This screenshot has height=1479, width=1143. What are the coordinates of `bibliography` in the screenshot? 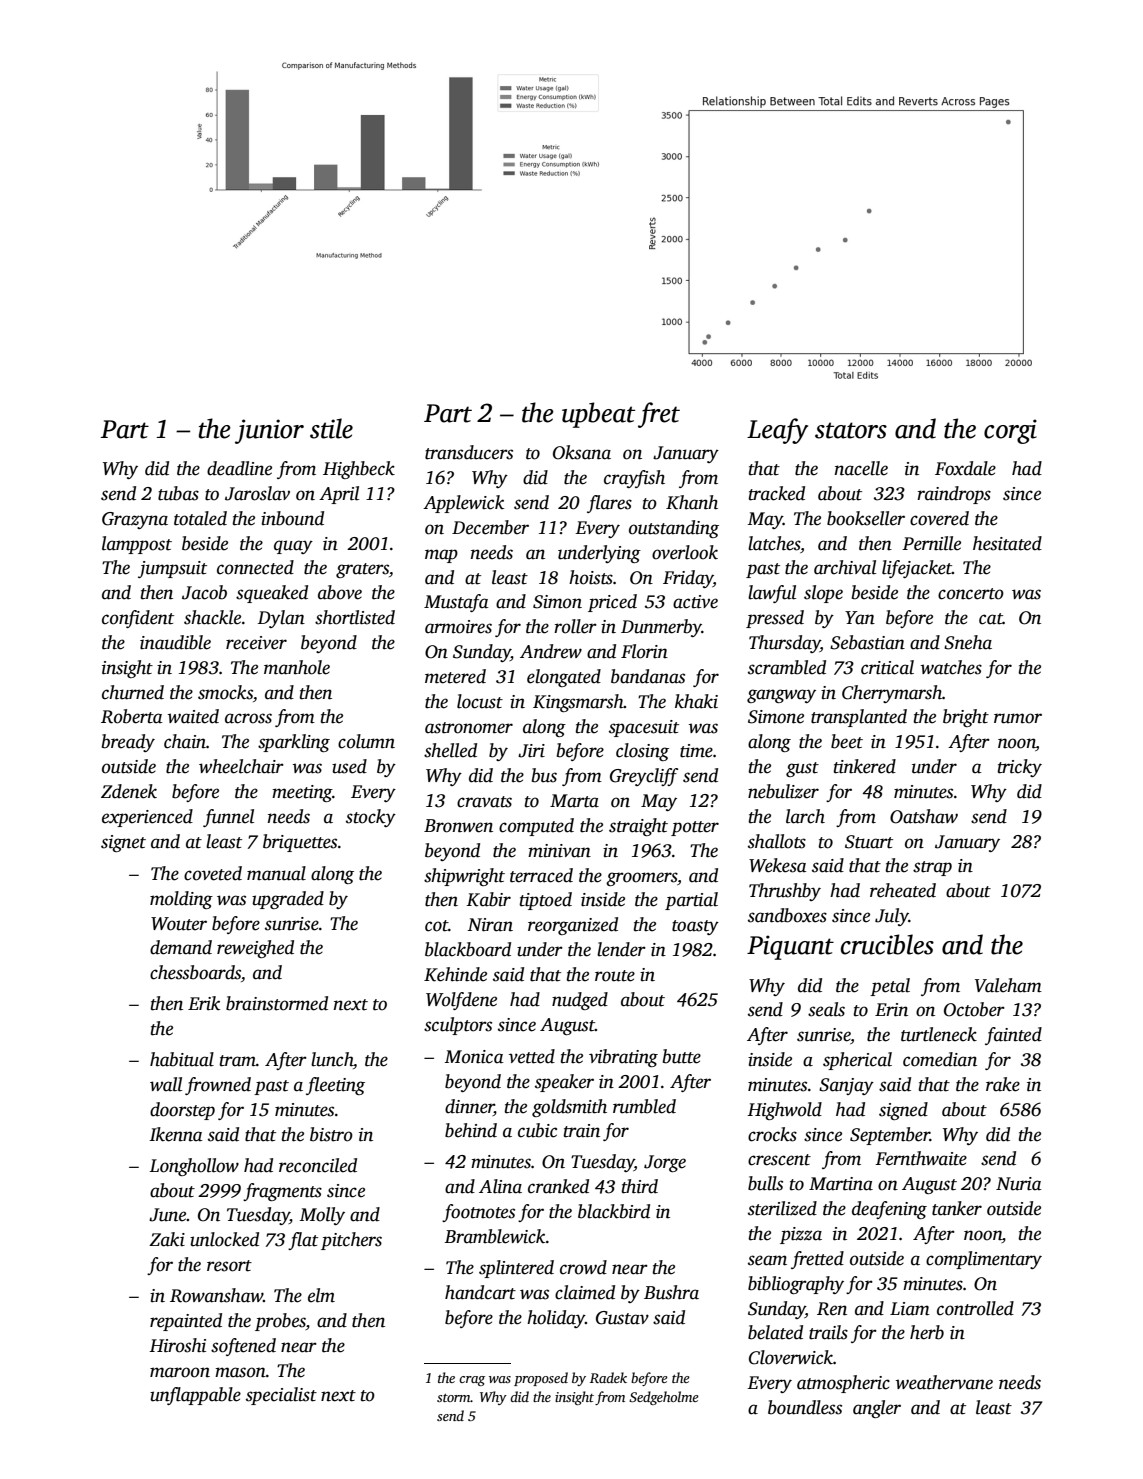 It's located at (796, 1285).
